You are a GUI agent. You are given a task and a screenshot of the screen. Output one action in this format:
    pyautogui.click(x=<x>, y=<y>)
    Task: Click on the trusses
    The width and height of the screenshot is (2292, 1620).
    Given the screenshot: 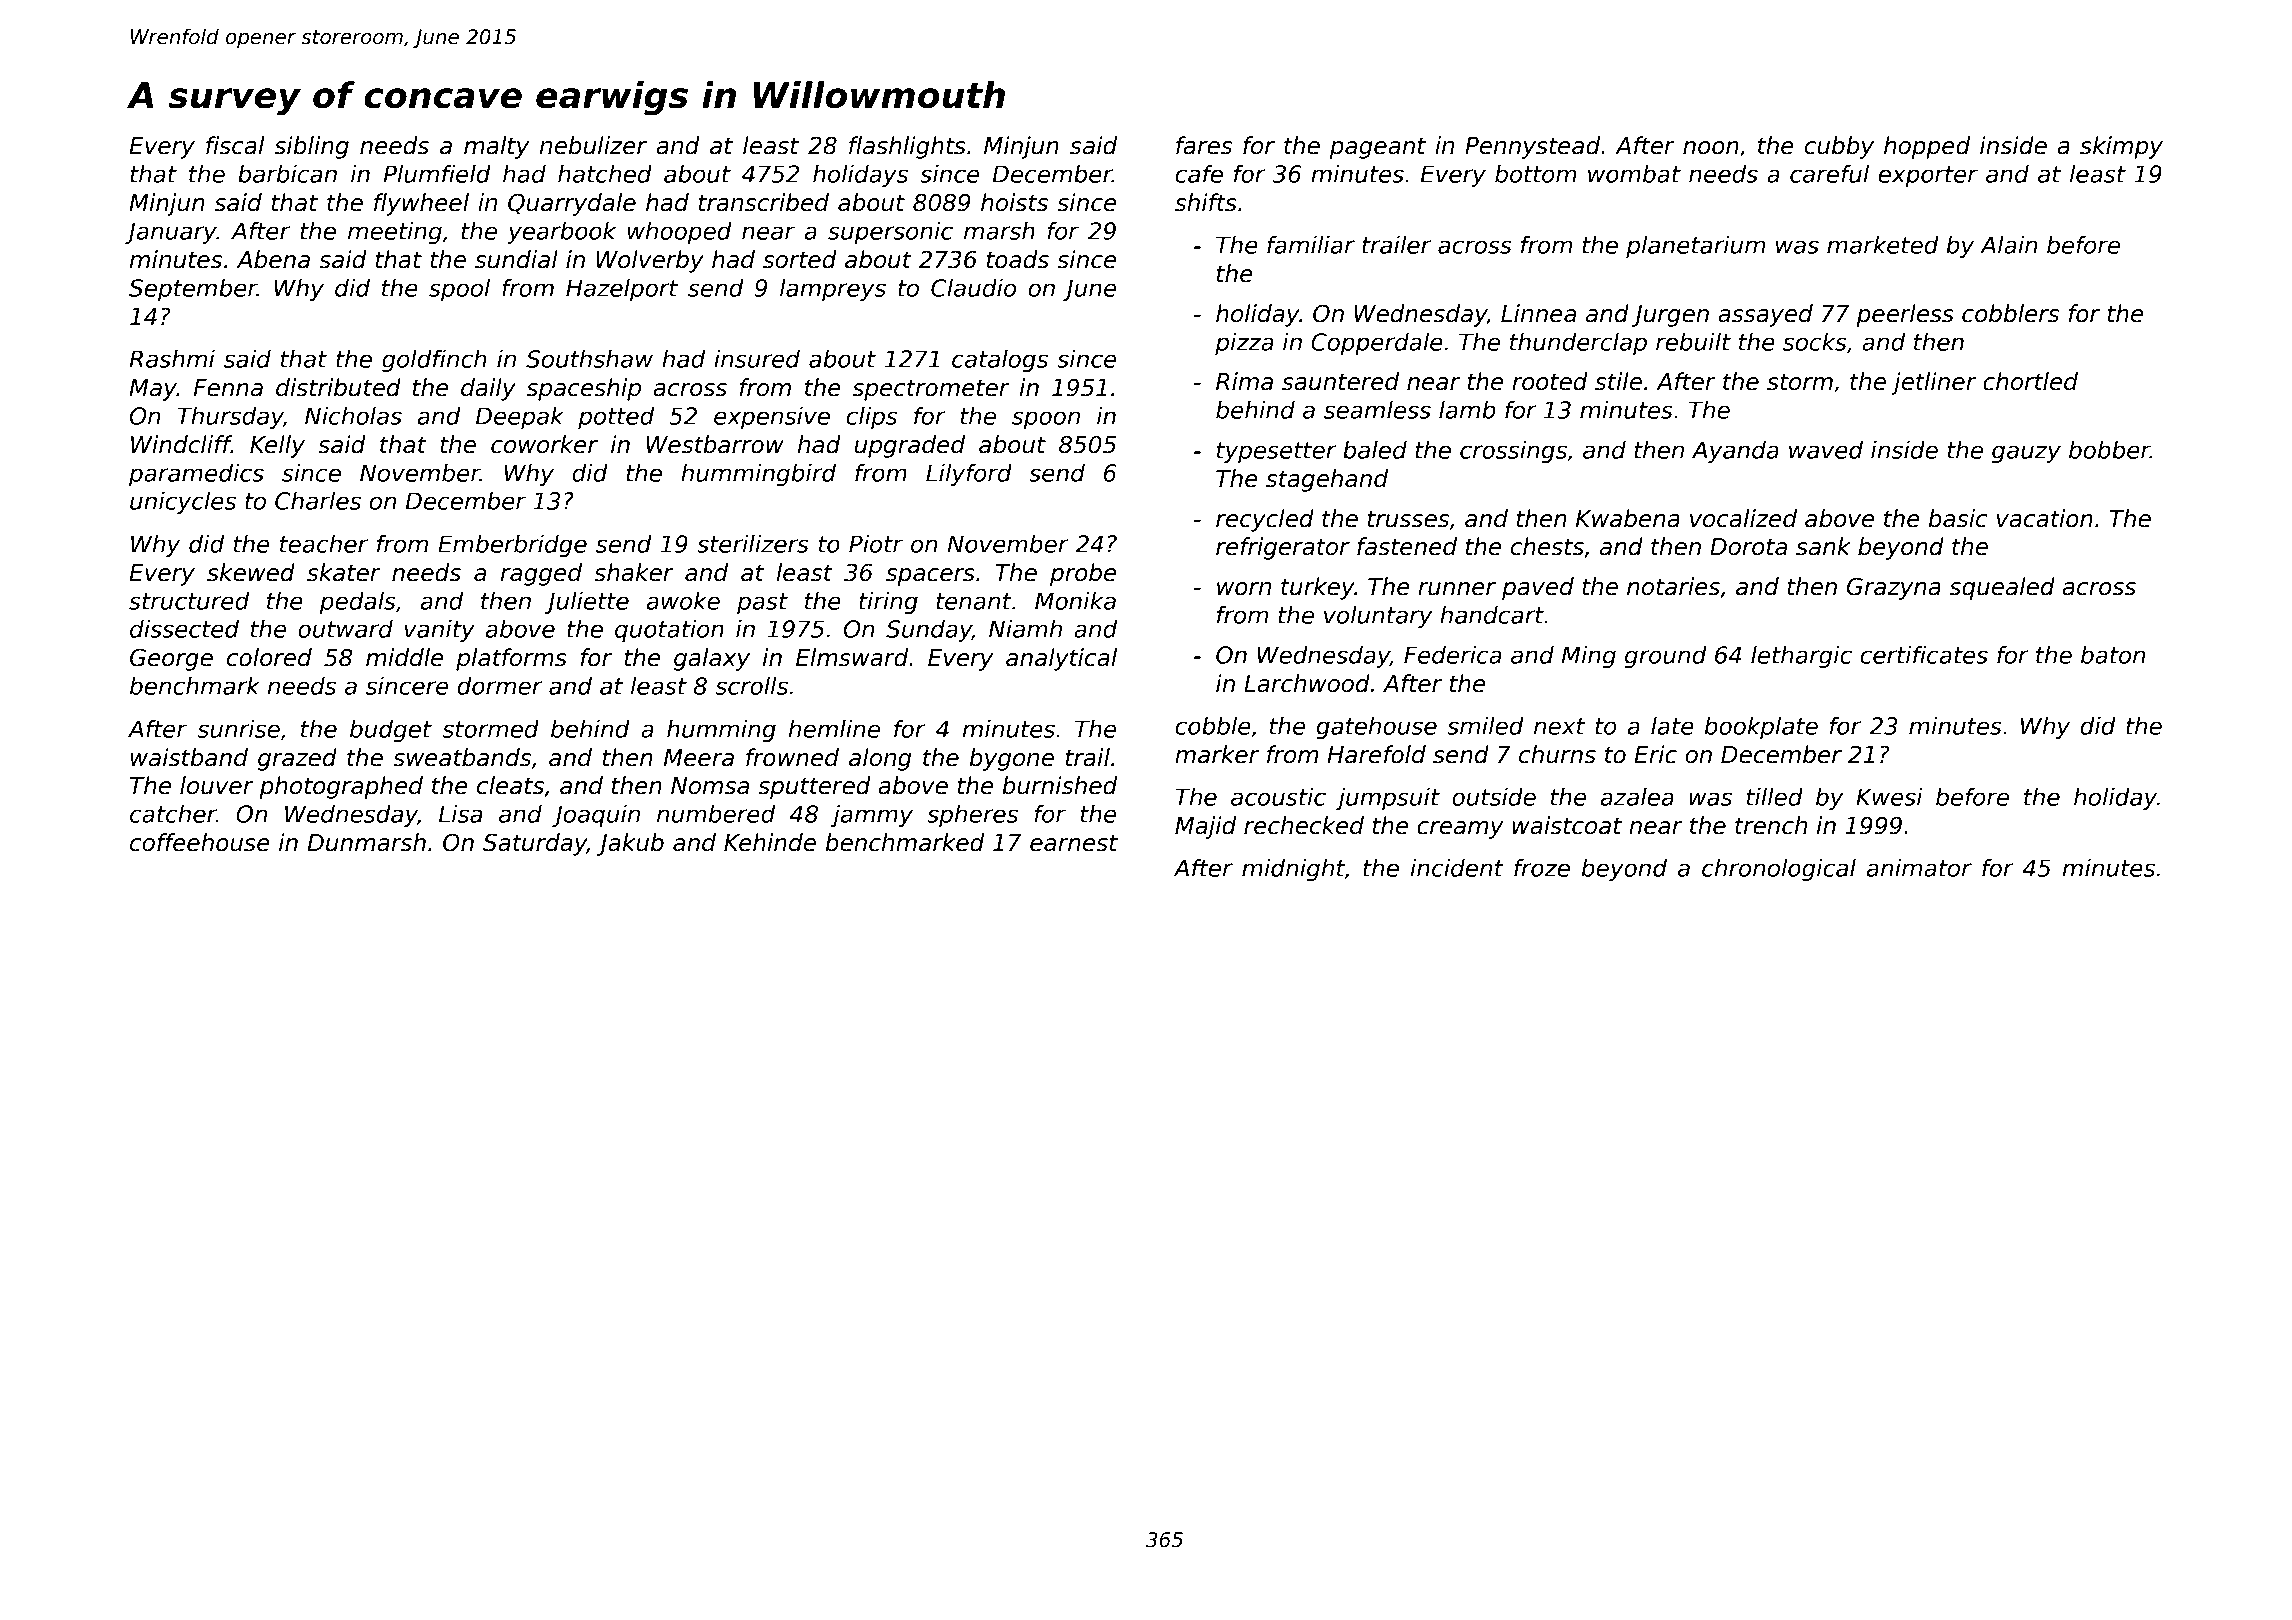 What is the action you would take?
    pyautogui.click(x=1408, y=519)
